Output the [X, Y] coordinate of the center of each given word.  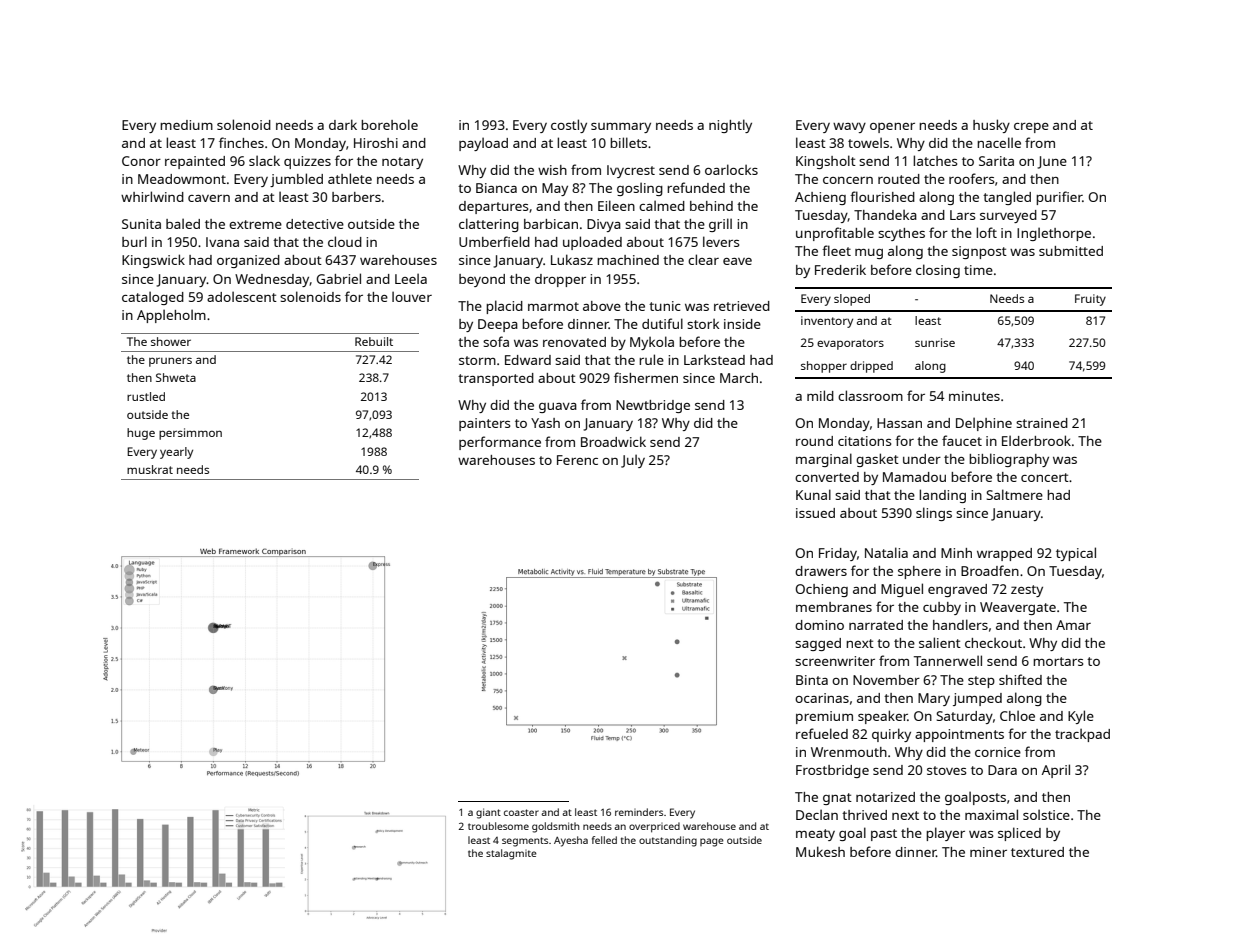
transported [496, 379]
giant [488, 813]
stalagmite [511, 854]
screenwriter [835, 661]
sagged [818, 644]
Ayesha [571, 841]
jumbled [296, 180]
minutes [974, 396]
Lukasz [572, 259]
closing [938, 271]
